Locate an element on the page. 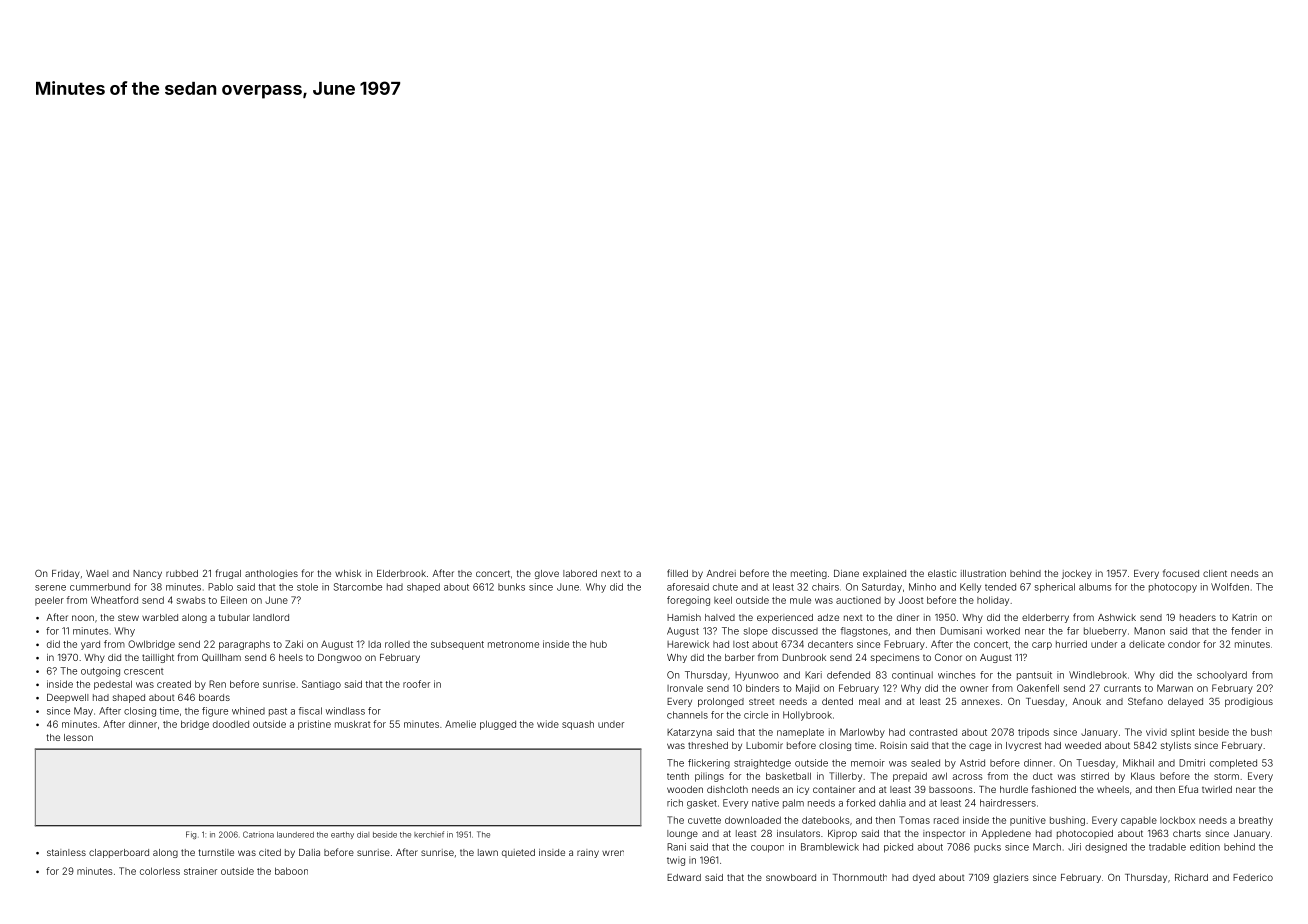 The image size is (1308, 924). pristine is located at coordinates (314, 725).
